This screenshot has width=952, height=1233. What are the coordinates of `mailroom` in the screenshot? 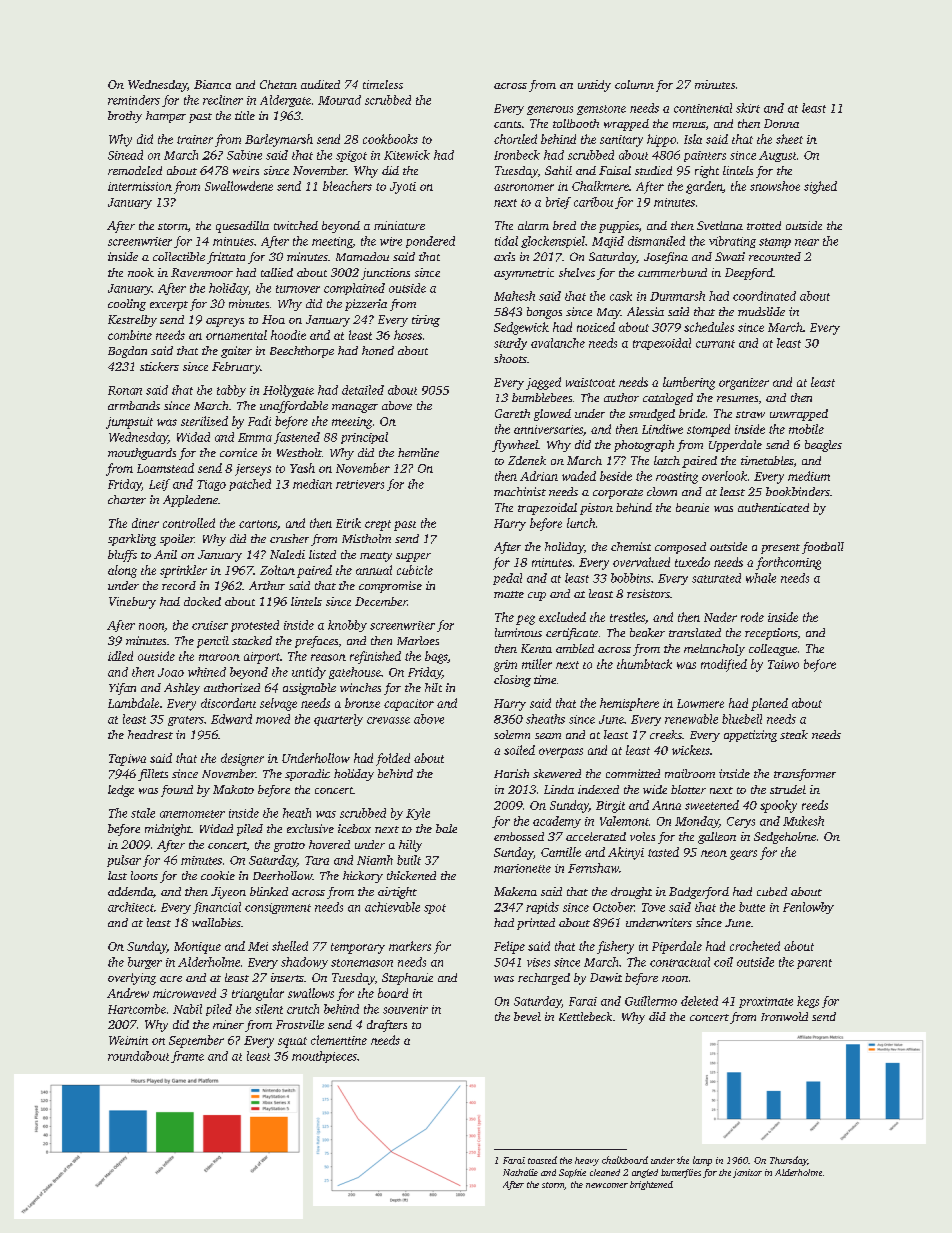 It's located at (690, 773).
